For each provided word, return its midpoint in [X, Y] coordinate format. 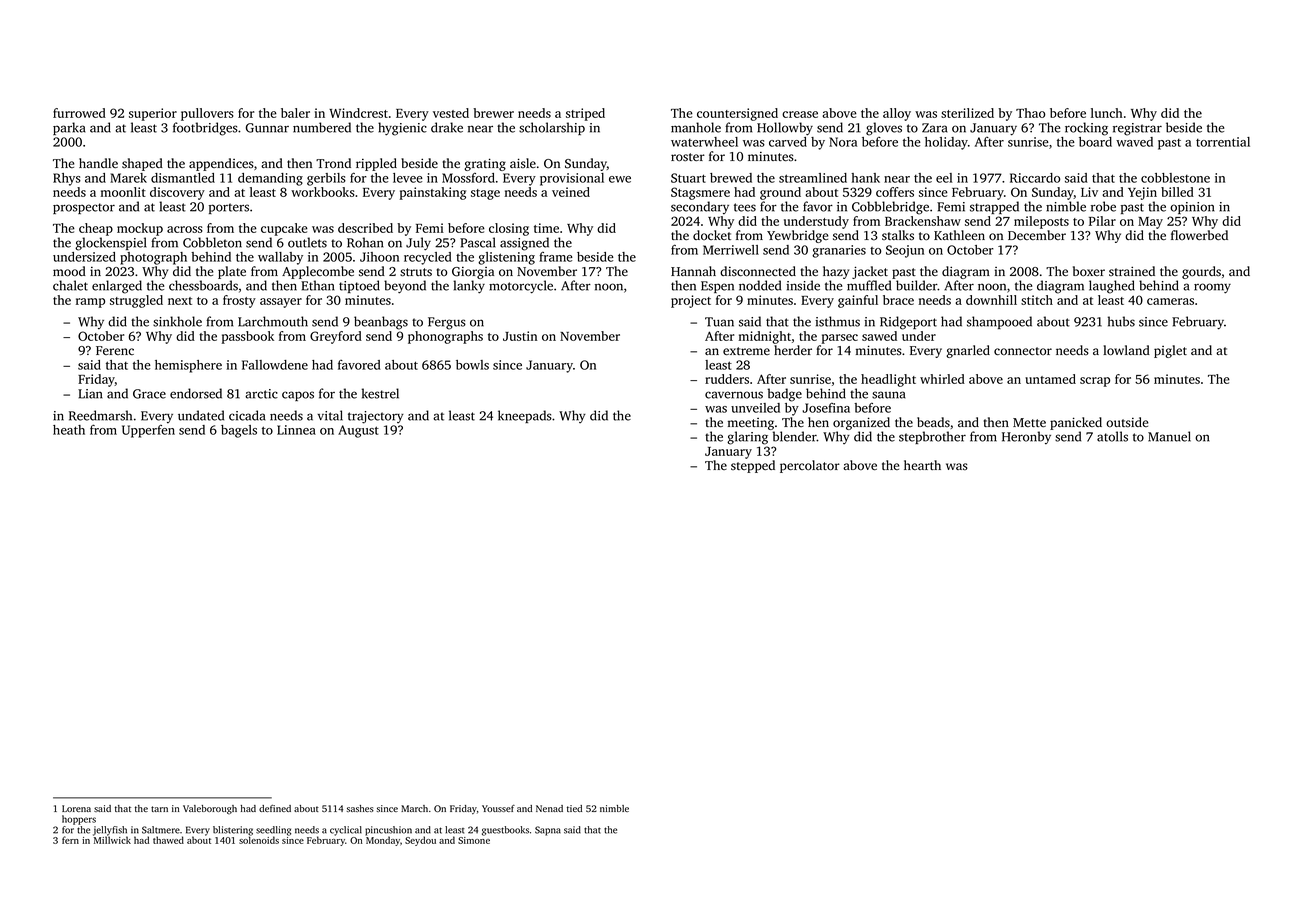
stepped [753, 466]
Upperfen [148, 431]
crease [800, 114]
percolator [810, 466]
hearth [922, 465]
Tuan [719, 322]
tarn [159, 809]
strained [1132, 271]
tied [574, 808]
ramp [90, 303]
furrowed [79, 113]
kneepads [525, 416]
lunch [1106, 113]
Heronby [1026, 437]
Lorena [76, 808]
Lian [90, 394]
